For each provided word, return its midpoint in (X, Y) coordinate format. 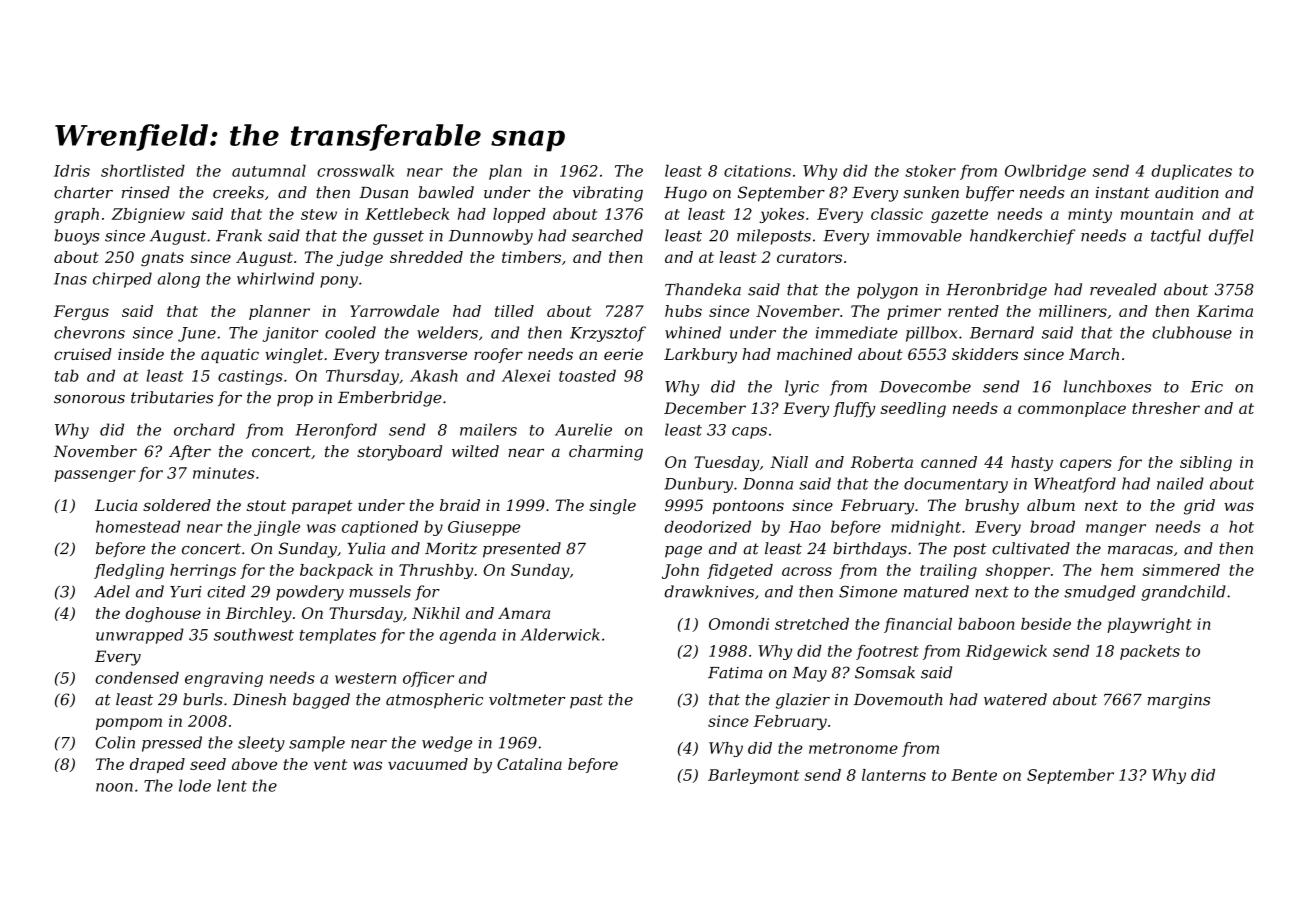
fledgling (129, 571)
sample (317, 744)
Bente (974, 775)
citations (757, 171)
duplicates (1191, 172)
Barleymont (753, 776)
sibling (1206, 463)
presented (522, 550)
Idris (72, 170)
